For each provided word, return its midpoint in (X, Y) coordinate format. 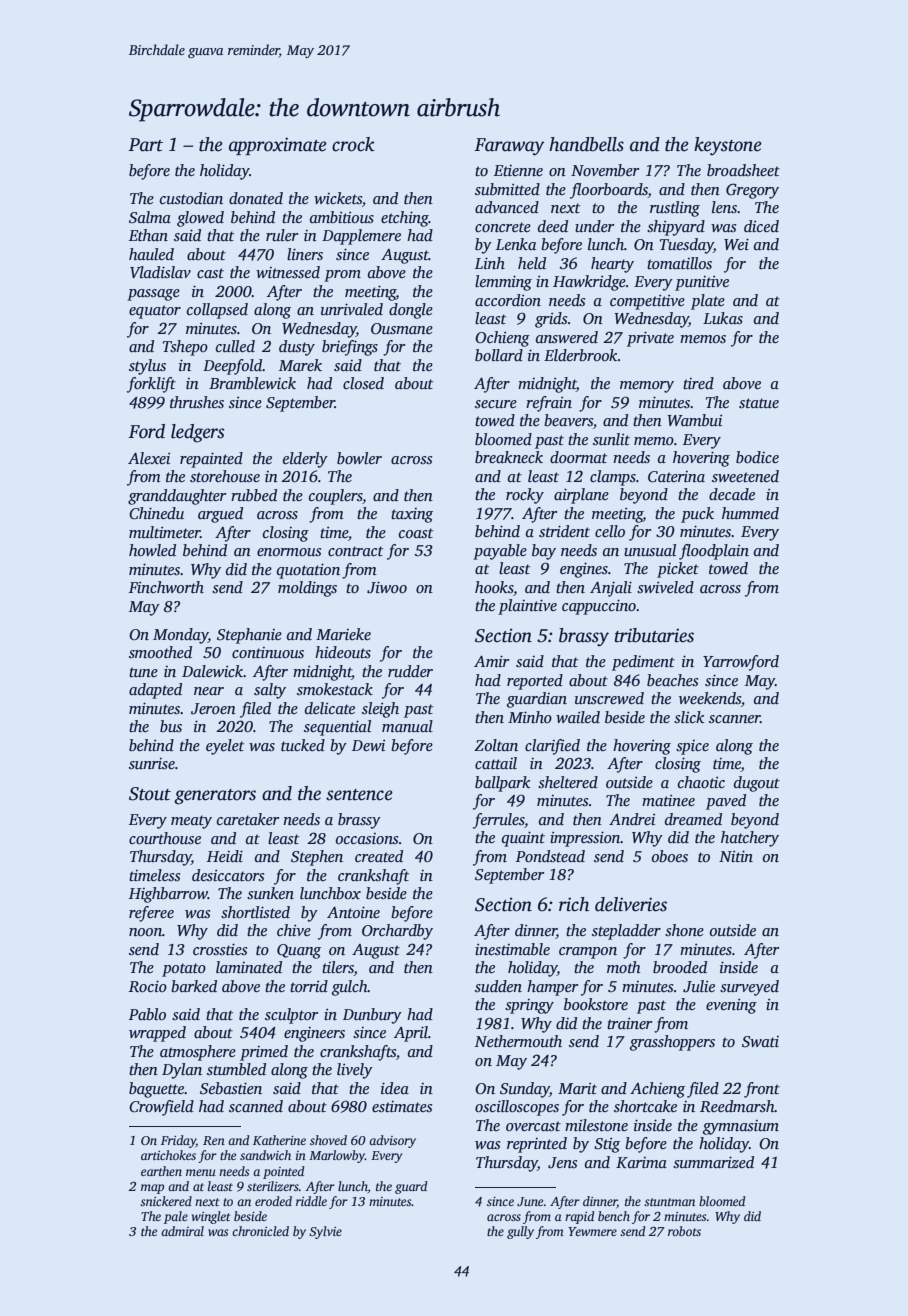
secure (496, 404)
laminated (249, 967)
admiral (182, 1231)
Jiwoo (387, 587)
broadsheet (743, 170)
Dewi (368, 745)
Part (145, 145)
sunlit (611, 439)
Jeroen (213, 709)
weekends (710, 698)
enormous (289, 552)
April (411, 1034)
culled (235, 346)
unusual (650, 550)
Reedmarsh (737, 1106)
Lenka (516, 244)
